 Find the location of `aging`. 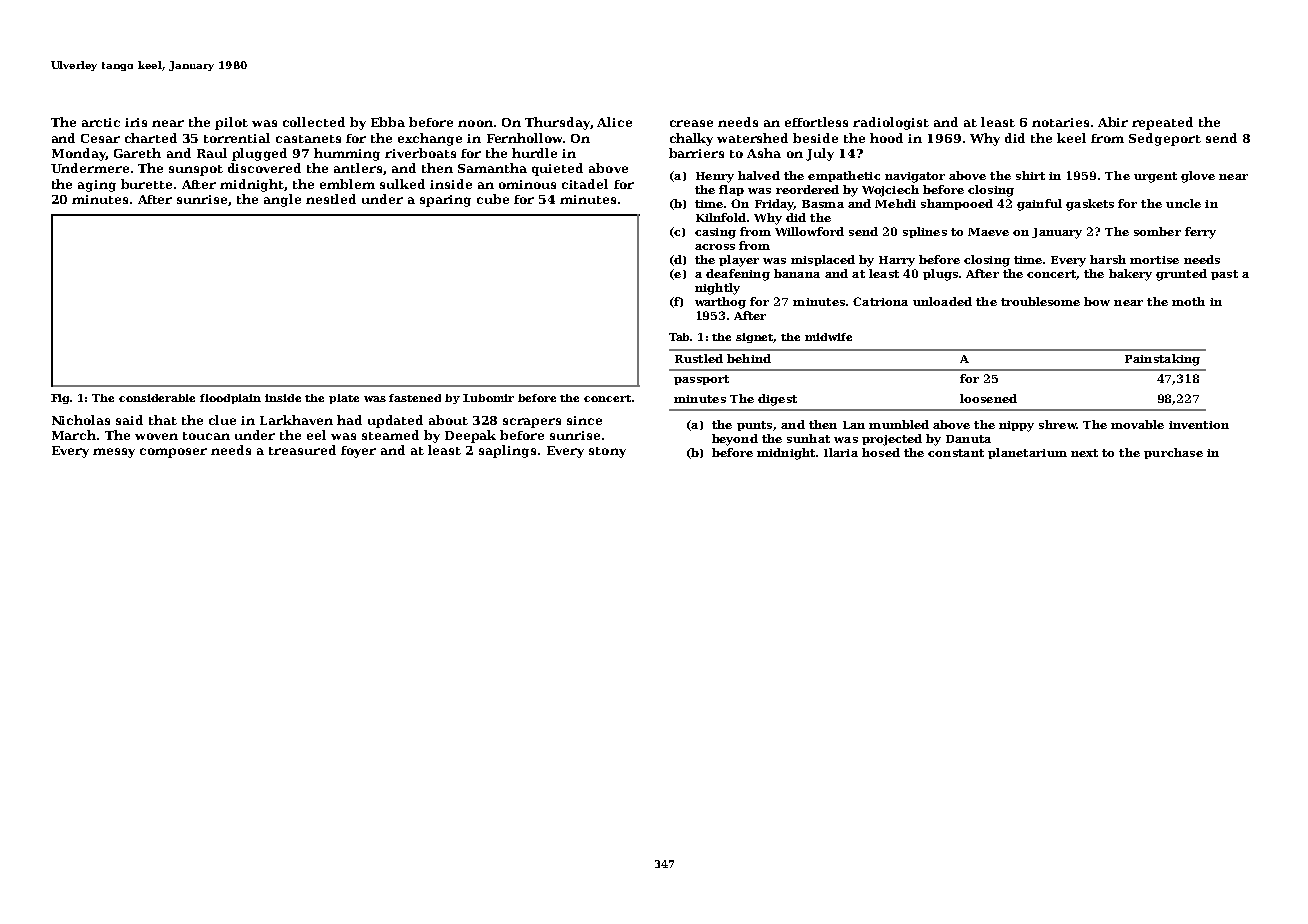

aging is located at coordinates (97, 186).
